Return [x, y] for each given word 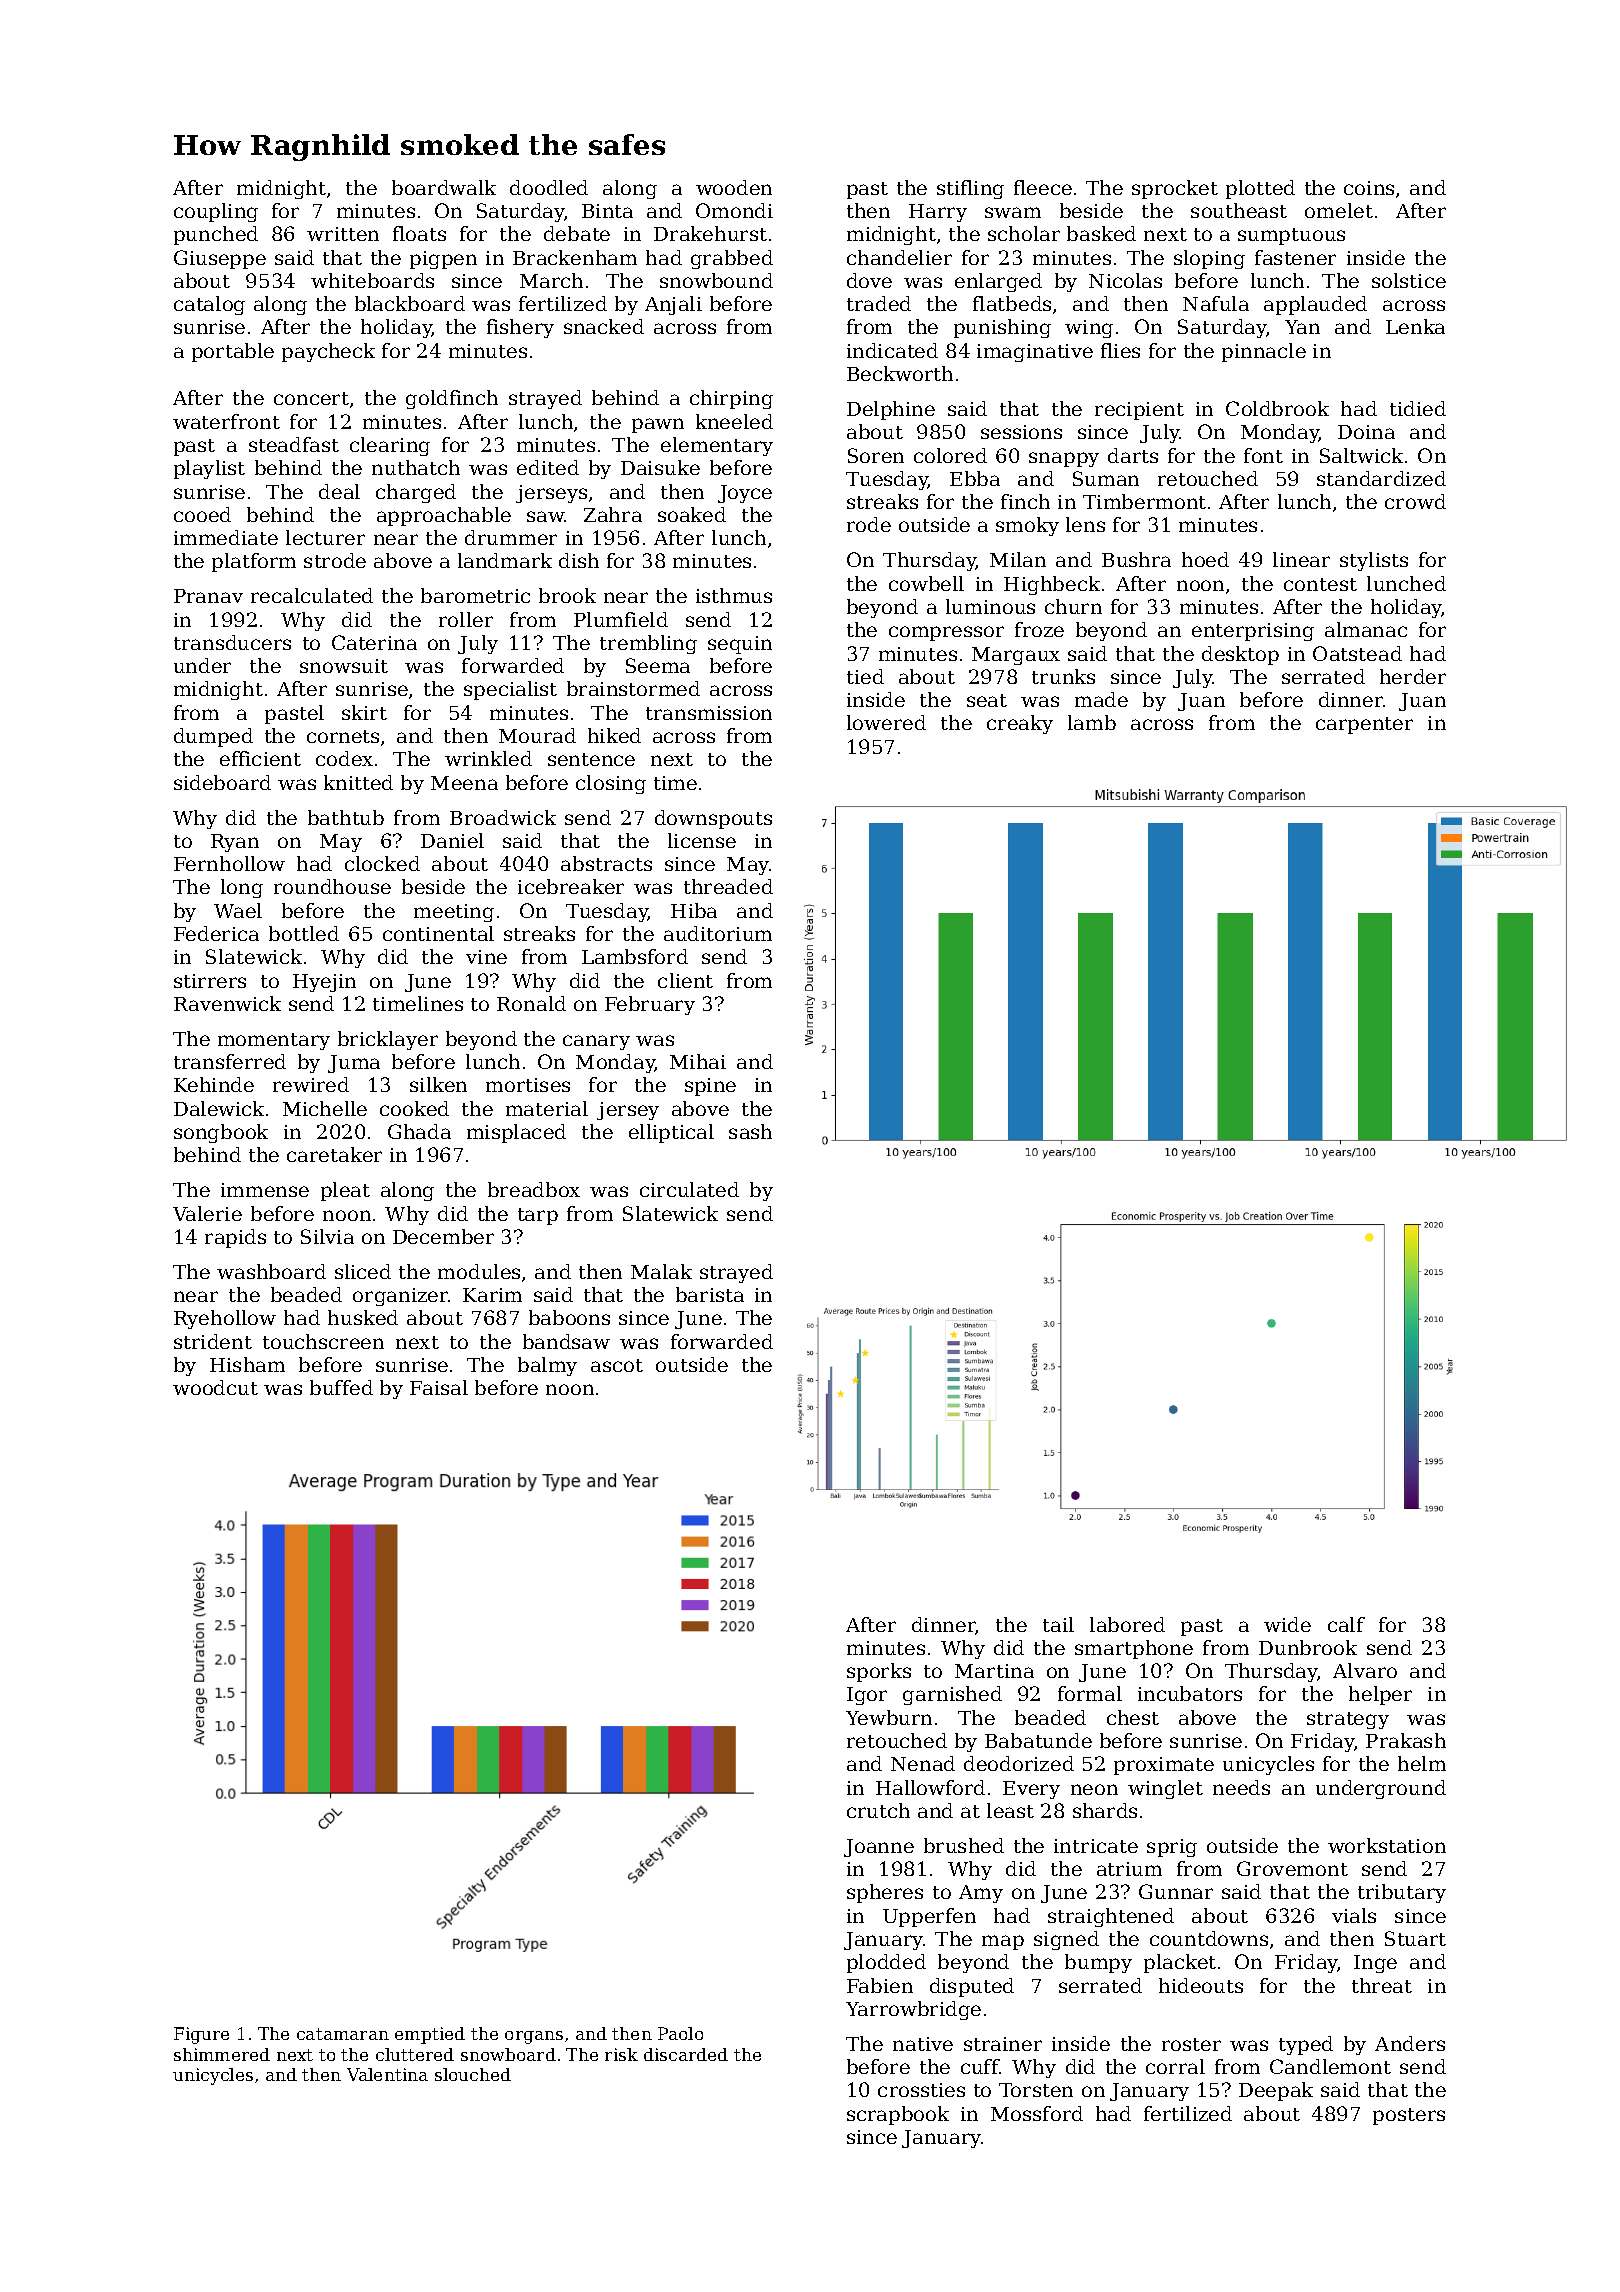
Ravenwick [227, 1003]
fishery [520, 328]
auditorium [718, 933]
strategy [1348, 1720]
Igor [867, 1696]
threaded [728, 886]
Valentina [387, 2074]
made [1101, 699]
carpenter [1364, 725]
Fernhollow [229, 863]
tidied [1418, 408]
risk [621, 2054]
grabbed [732, 259]
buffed [341, 1387]
